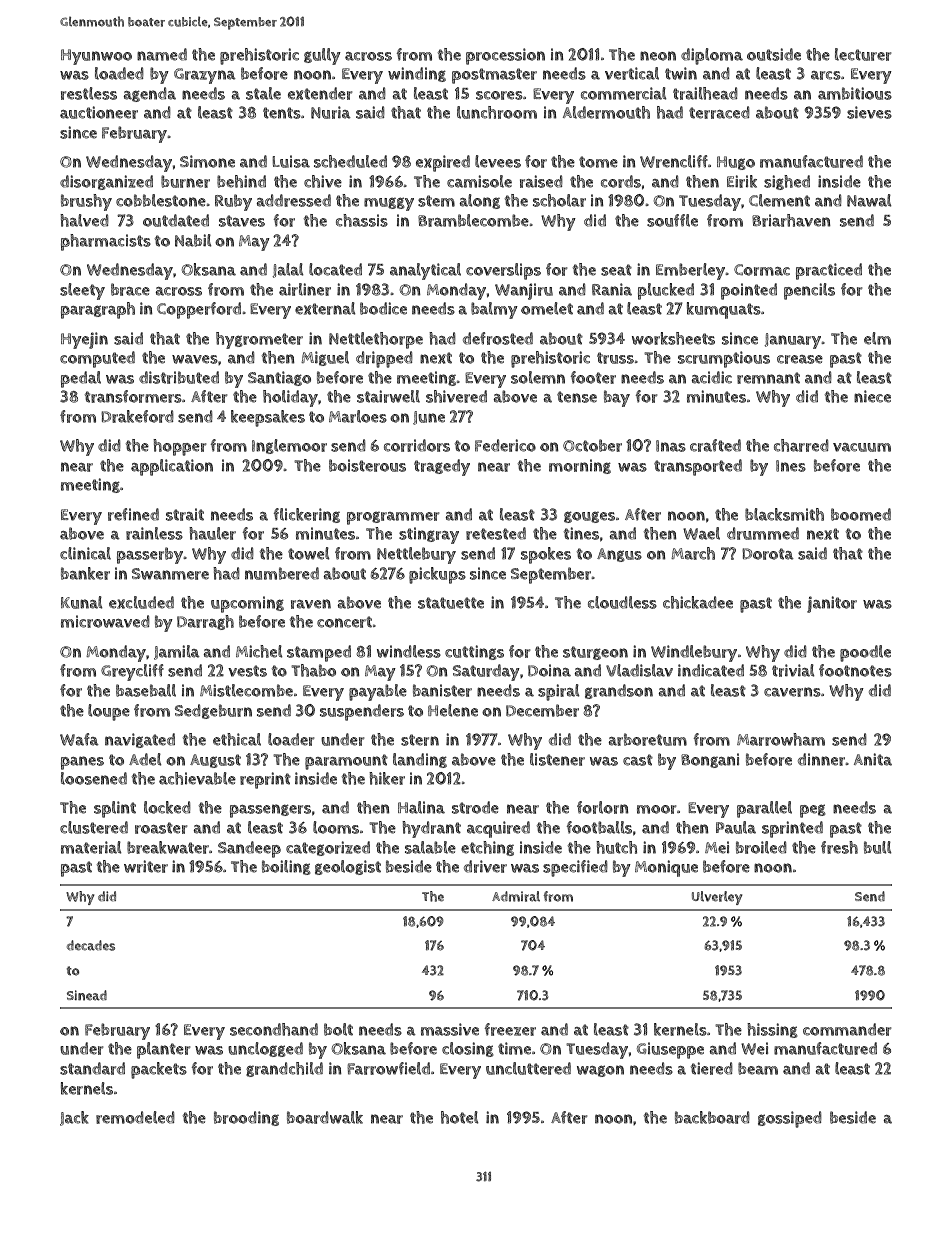  I want to click on remodeled, so click(135, 1117).
